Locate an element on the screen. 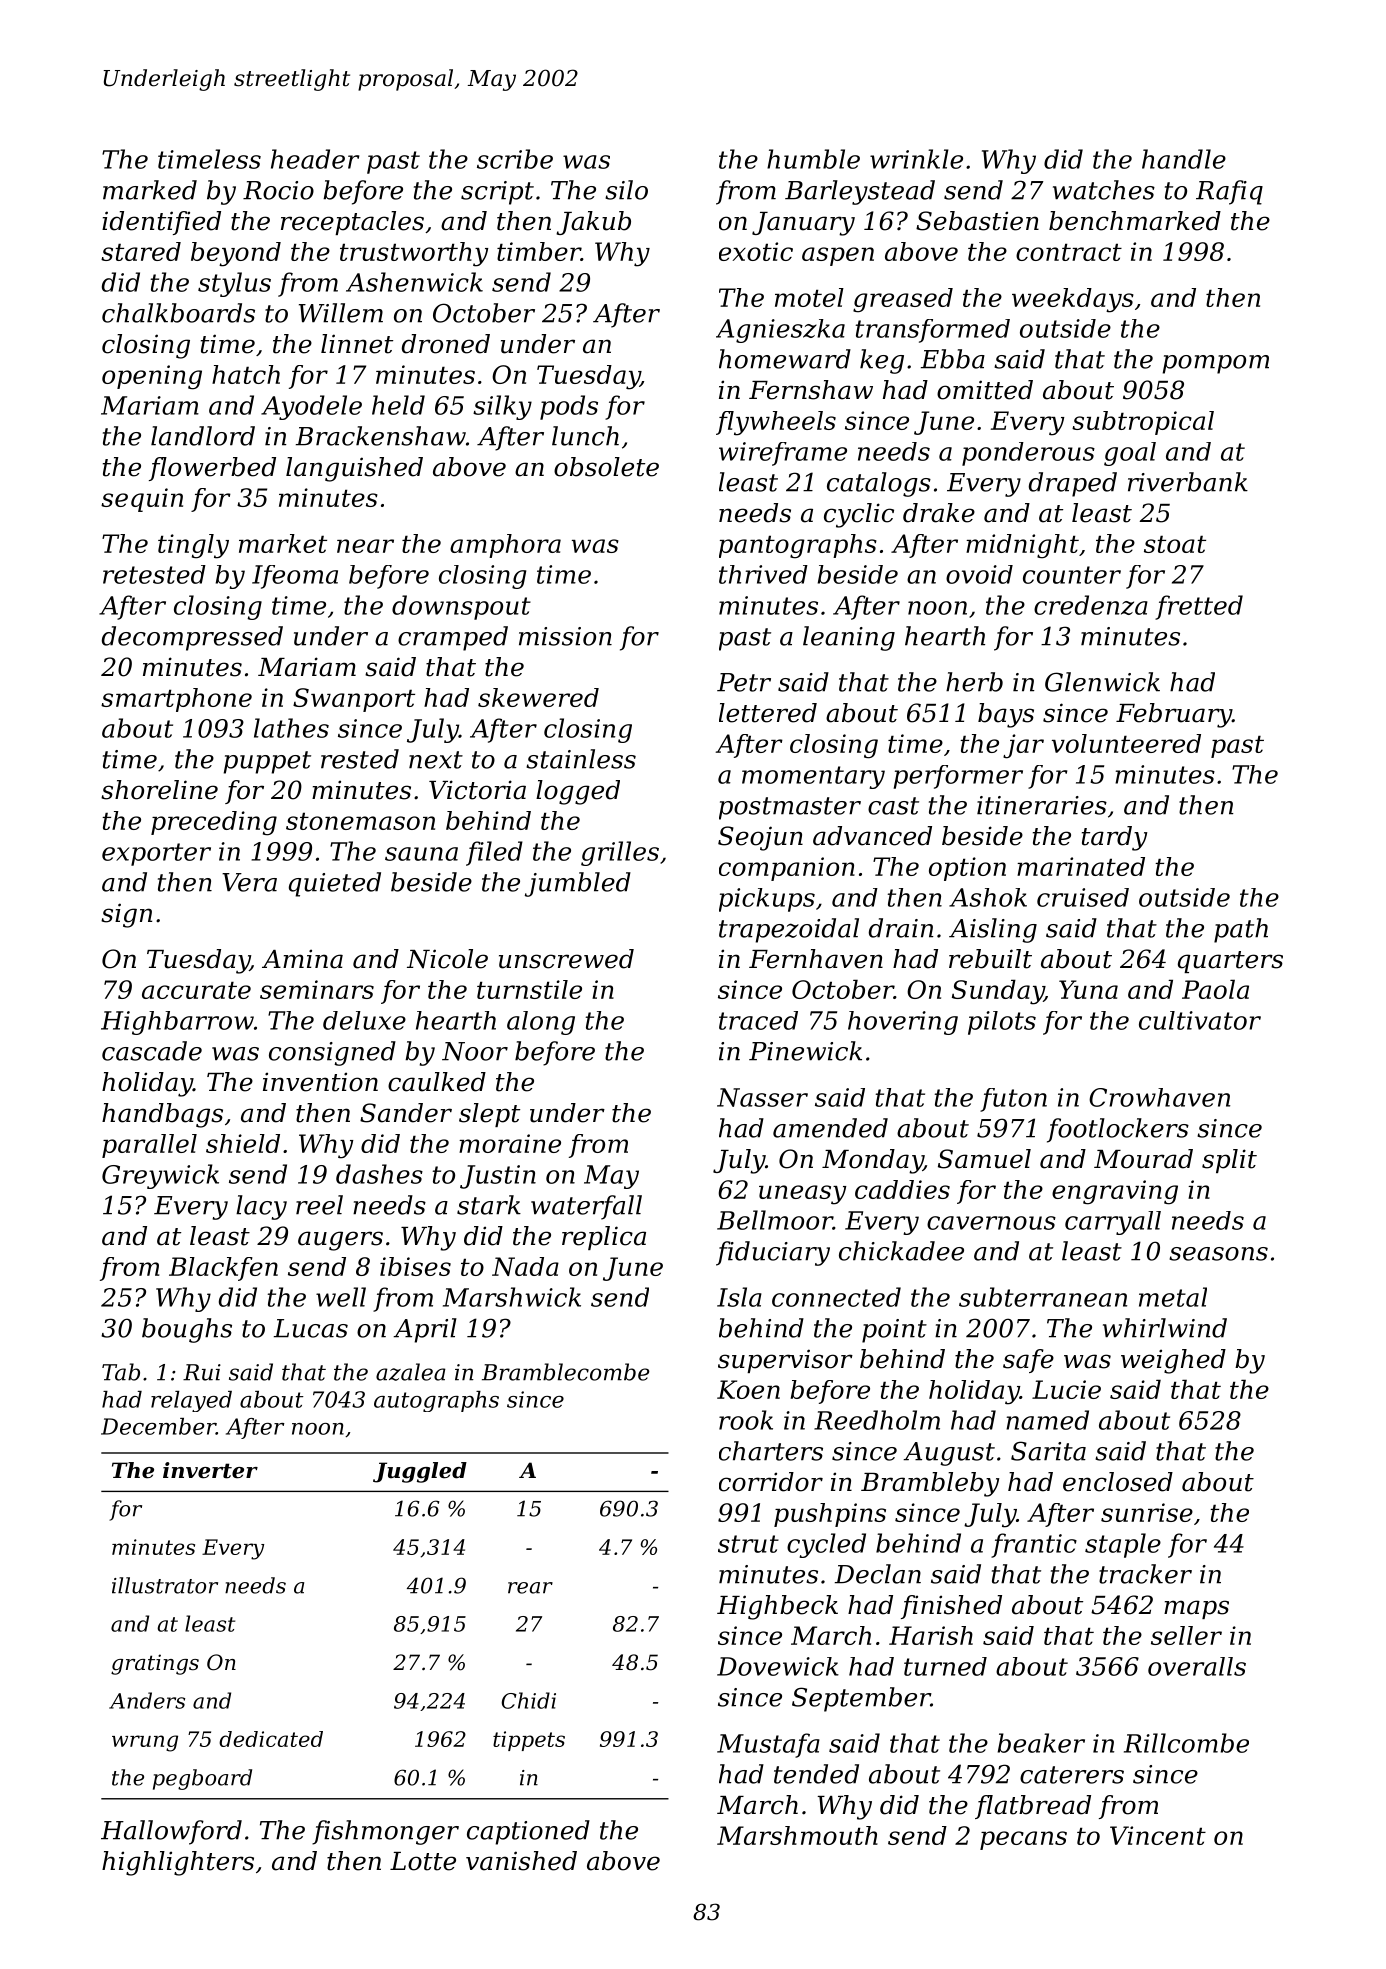  Ifeoma is located at coordinates (295, 577).
